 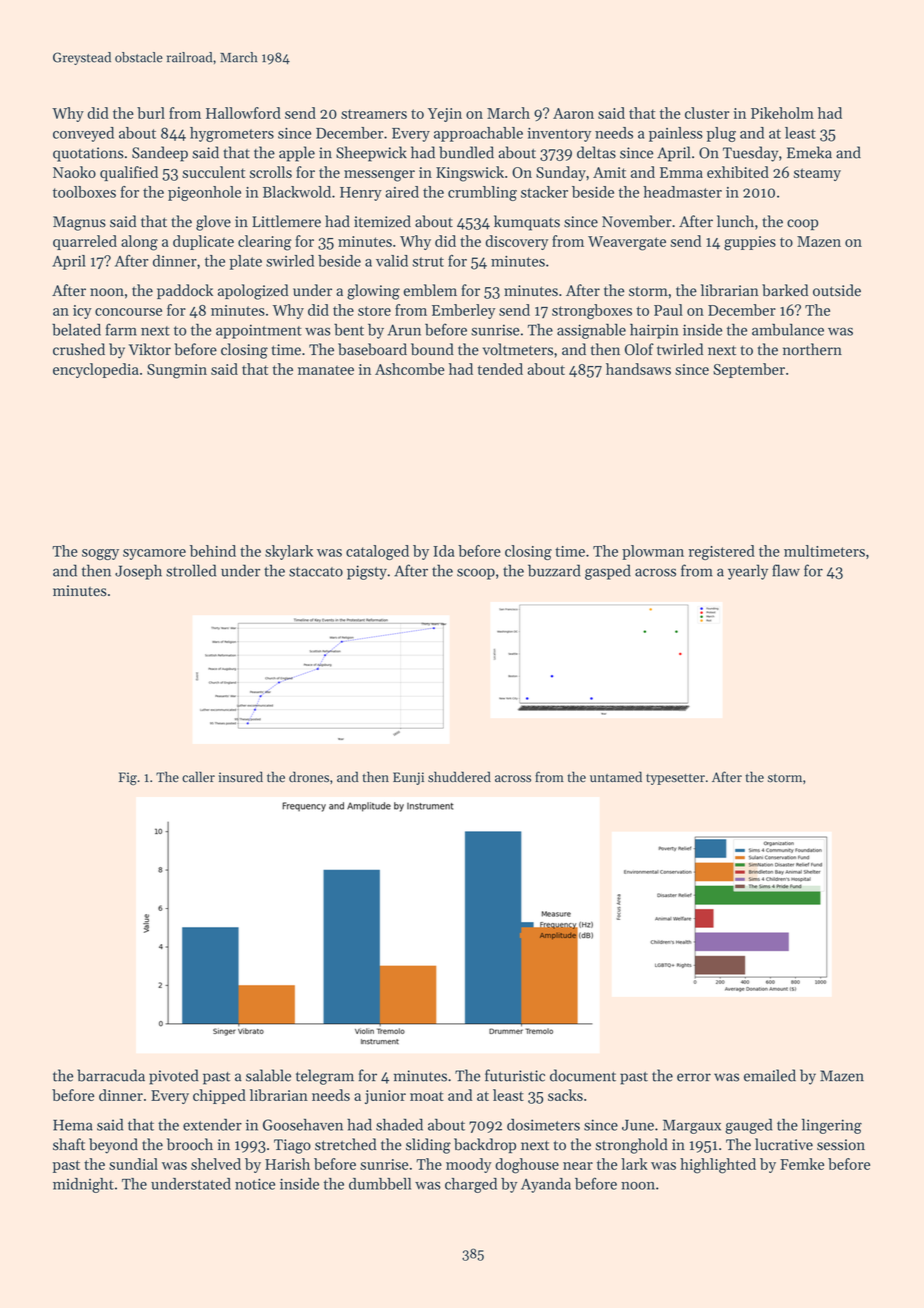 What do you see at coordinates (517, 349) in the image?
I see `voltmeters` at bounding box center [517, 349].
